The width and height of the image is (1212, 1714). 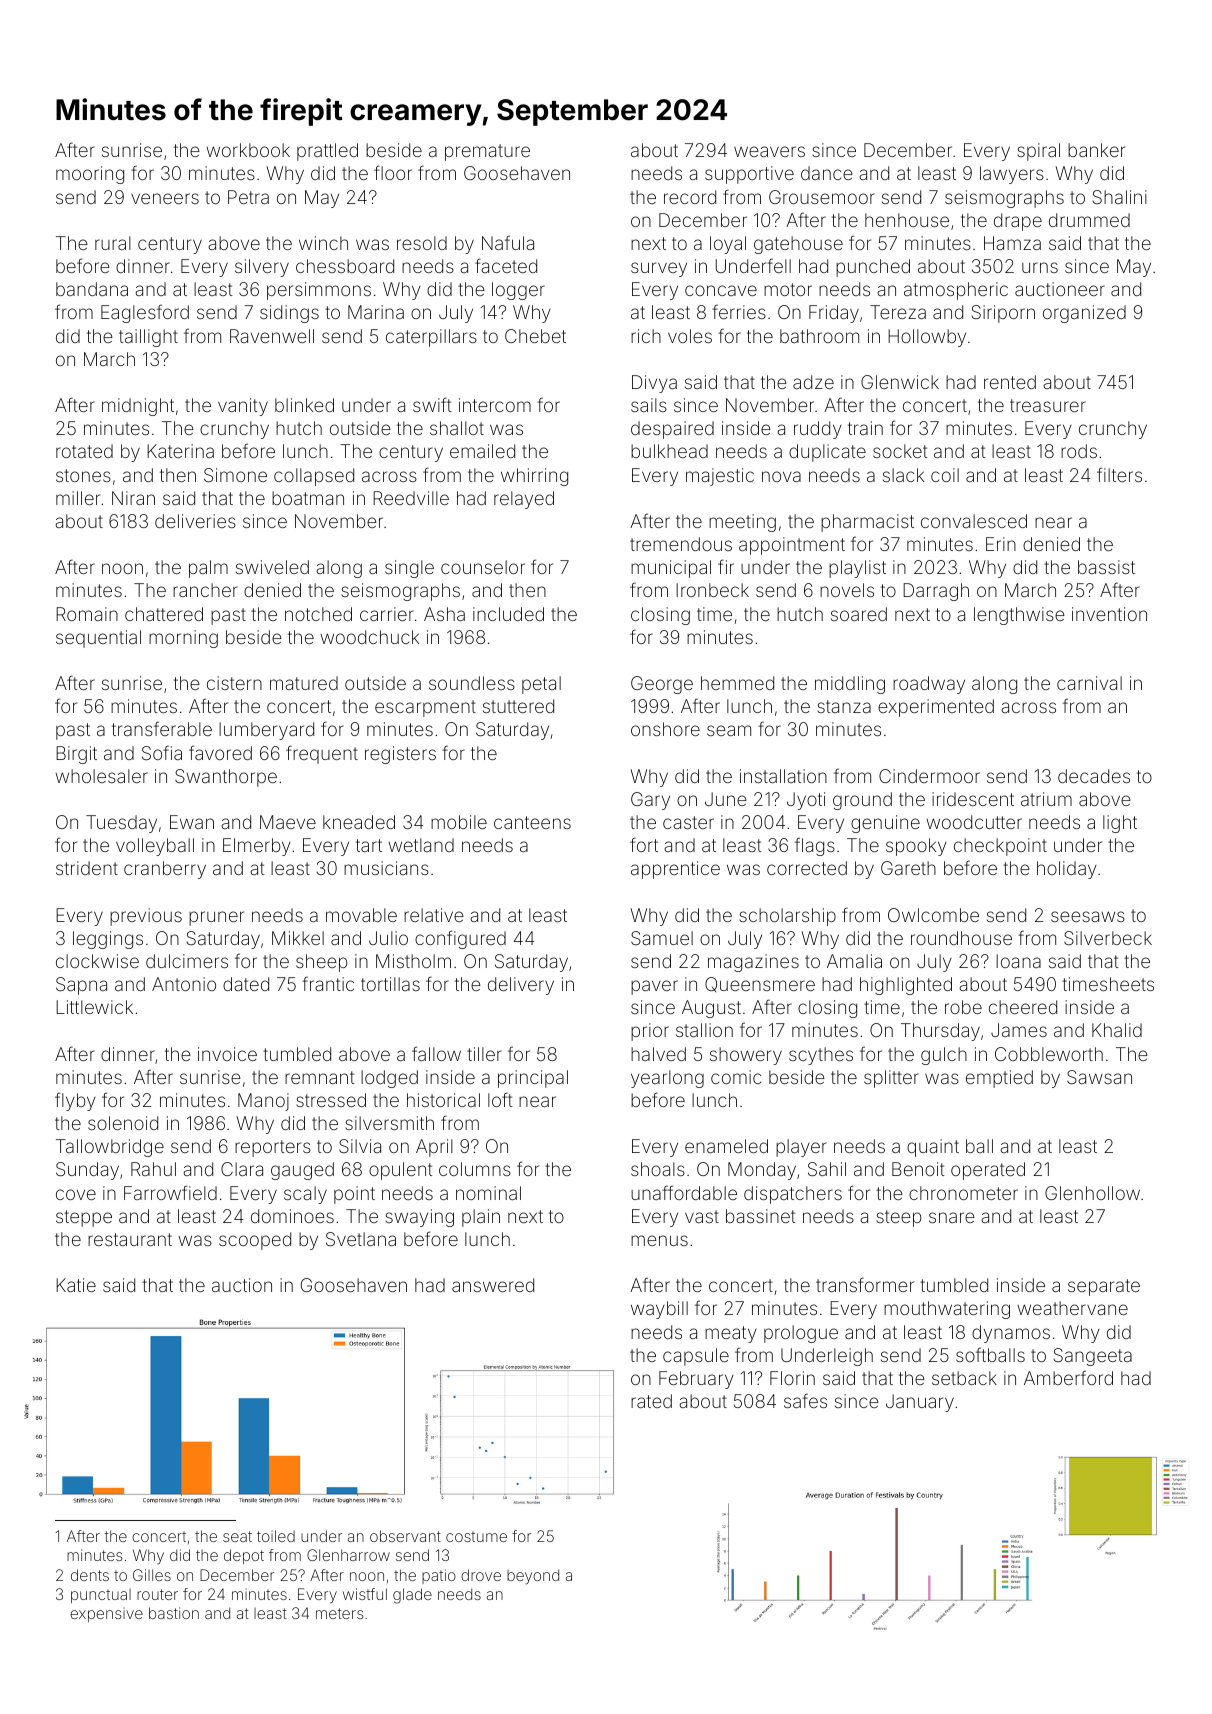 I want to click on middling, so click(x=850, y=685).
